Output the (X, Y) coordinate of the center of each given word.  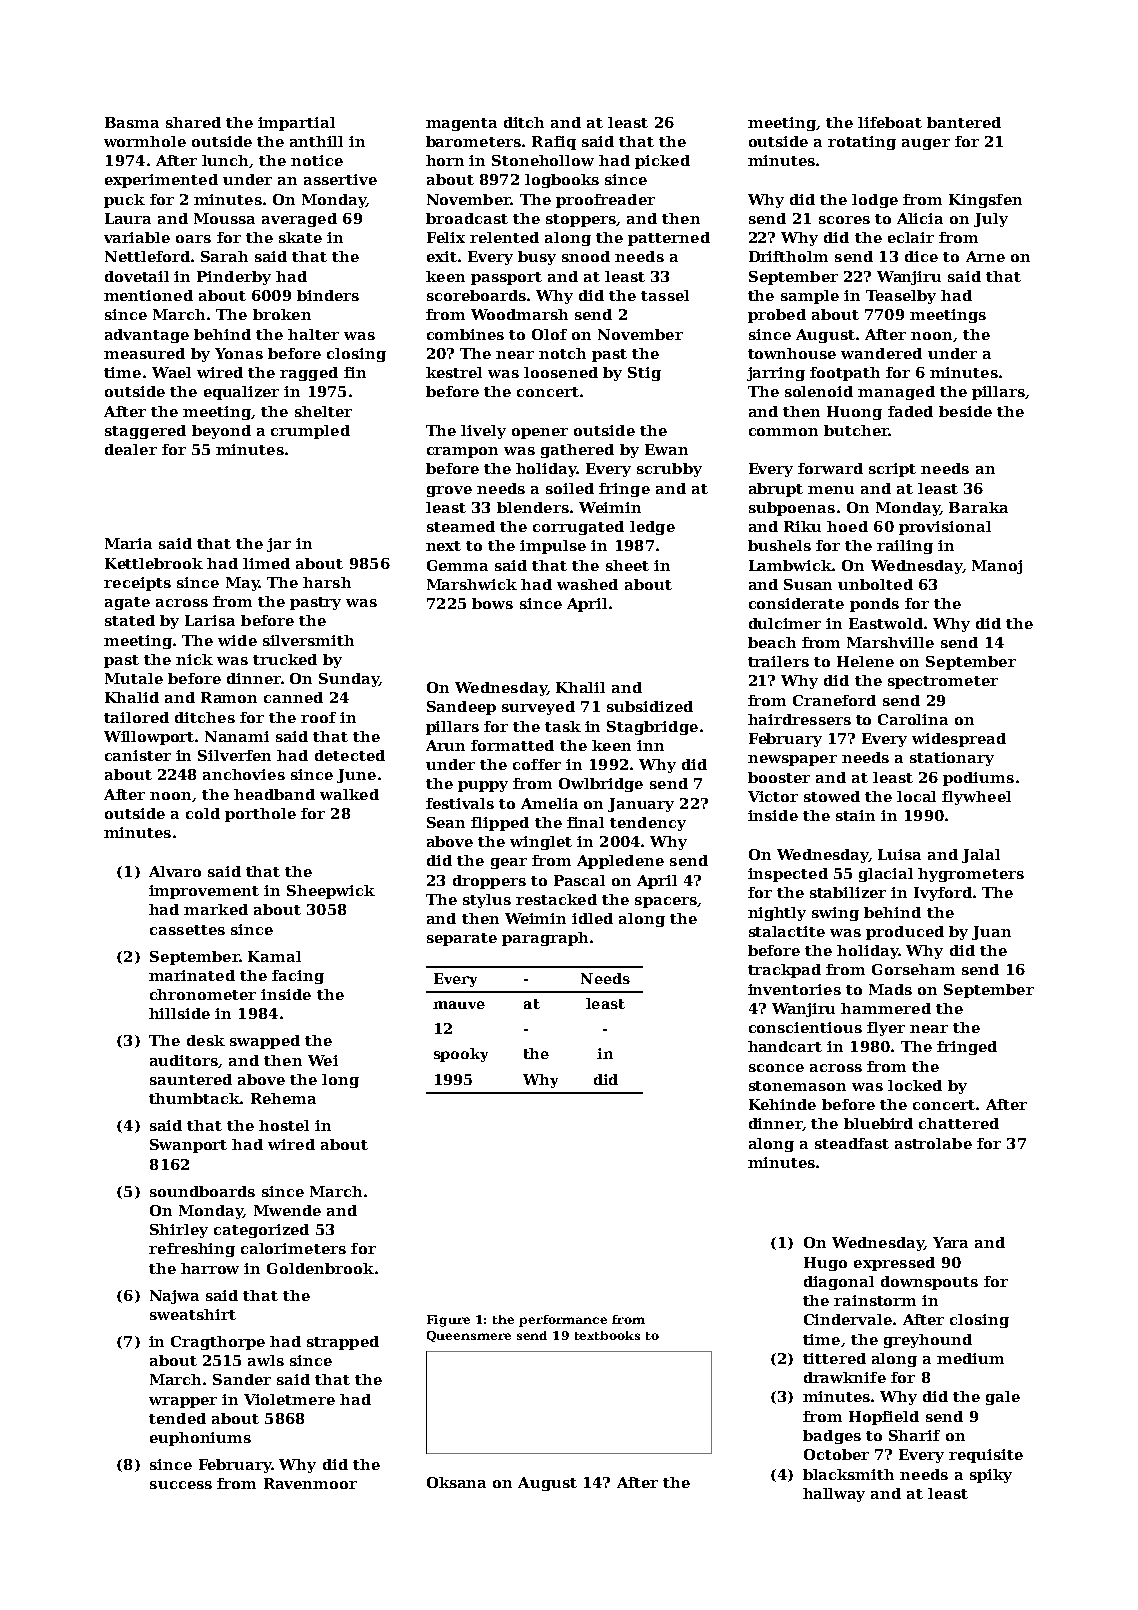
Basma (132, 122)
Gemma (457, 565)
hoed (847, 526)
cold (203, 813)
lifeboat (890, 122)
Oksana (456, 1482)
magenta (461, 124)
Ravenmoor (310, 1483)
